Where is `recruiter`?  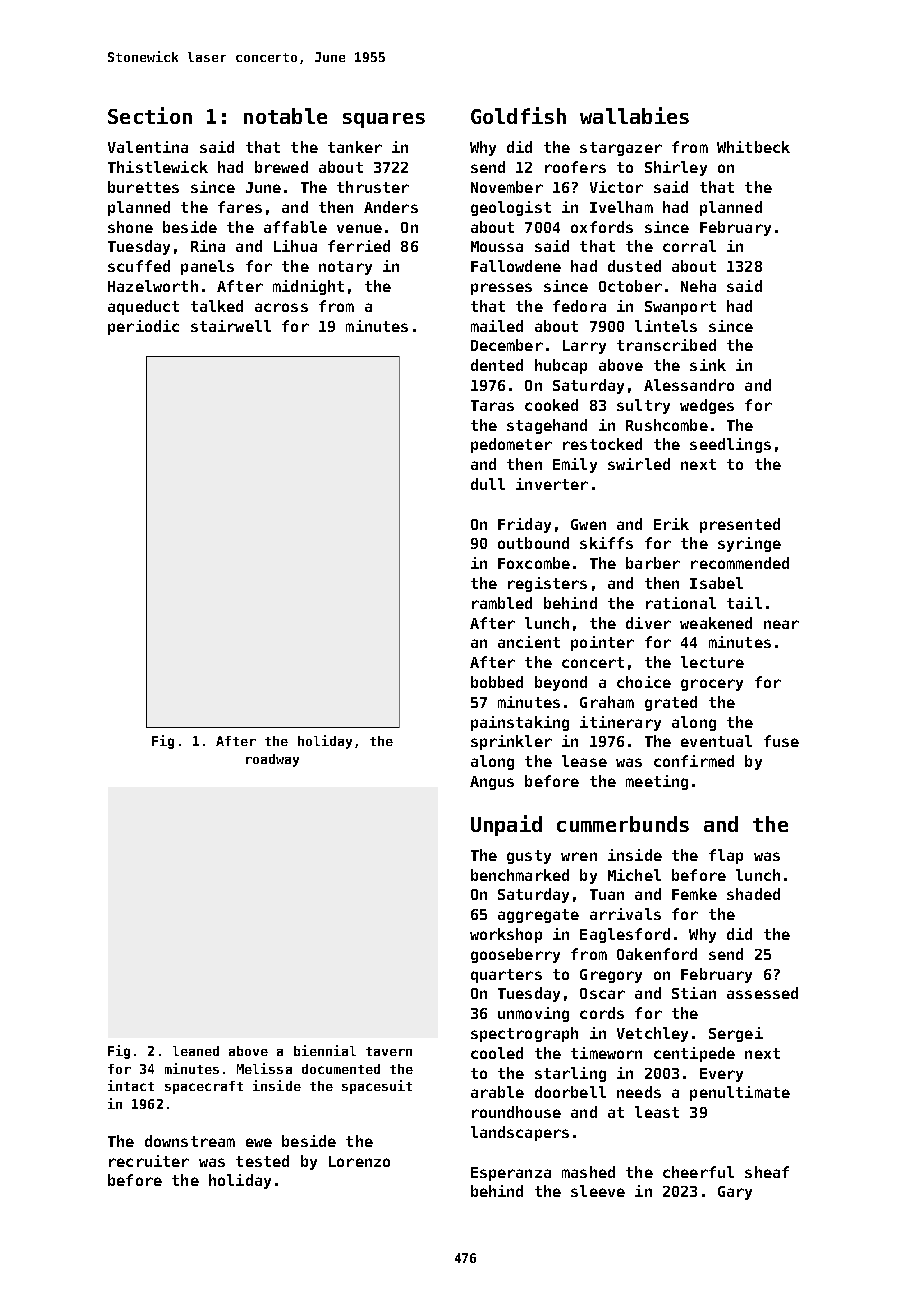
recruiter is located at coordinates (149, 1161).
